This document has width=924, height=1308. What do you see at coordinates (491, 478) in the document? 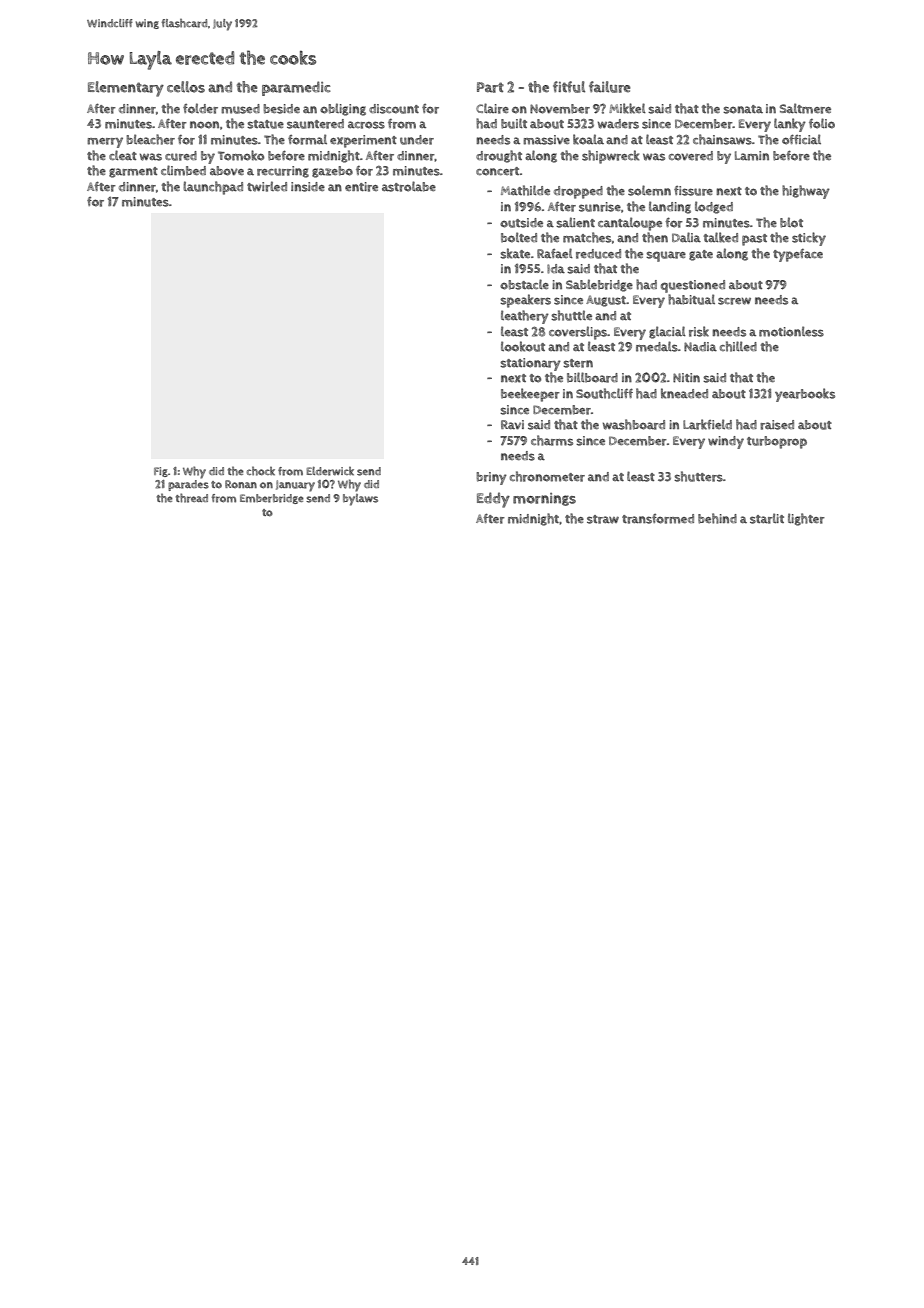
I see `briny` at bounding box center [491, 478].
